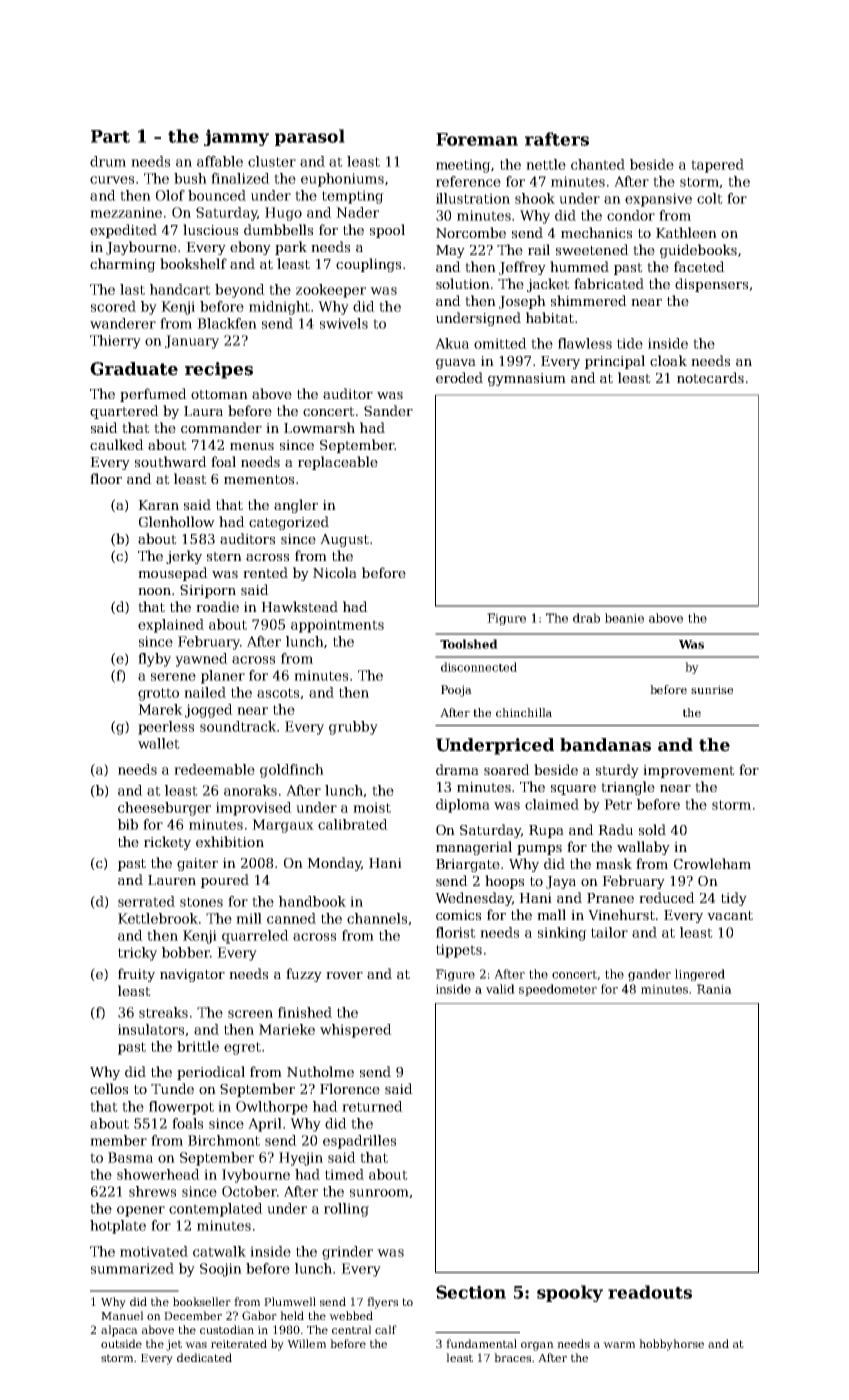 The height and width of the screenshot is (1400, 849). What do you see at coordinates (624, 618) in the screenshot?
I see `beanie` at bounding box center [624, 618].
